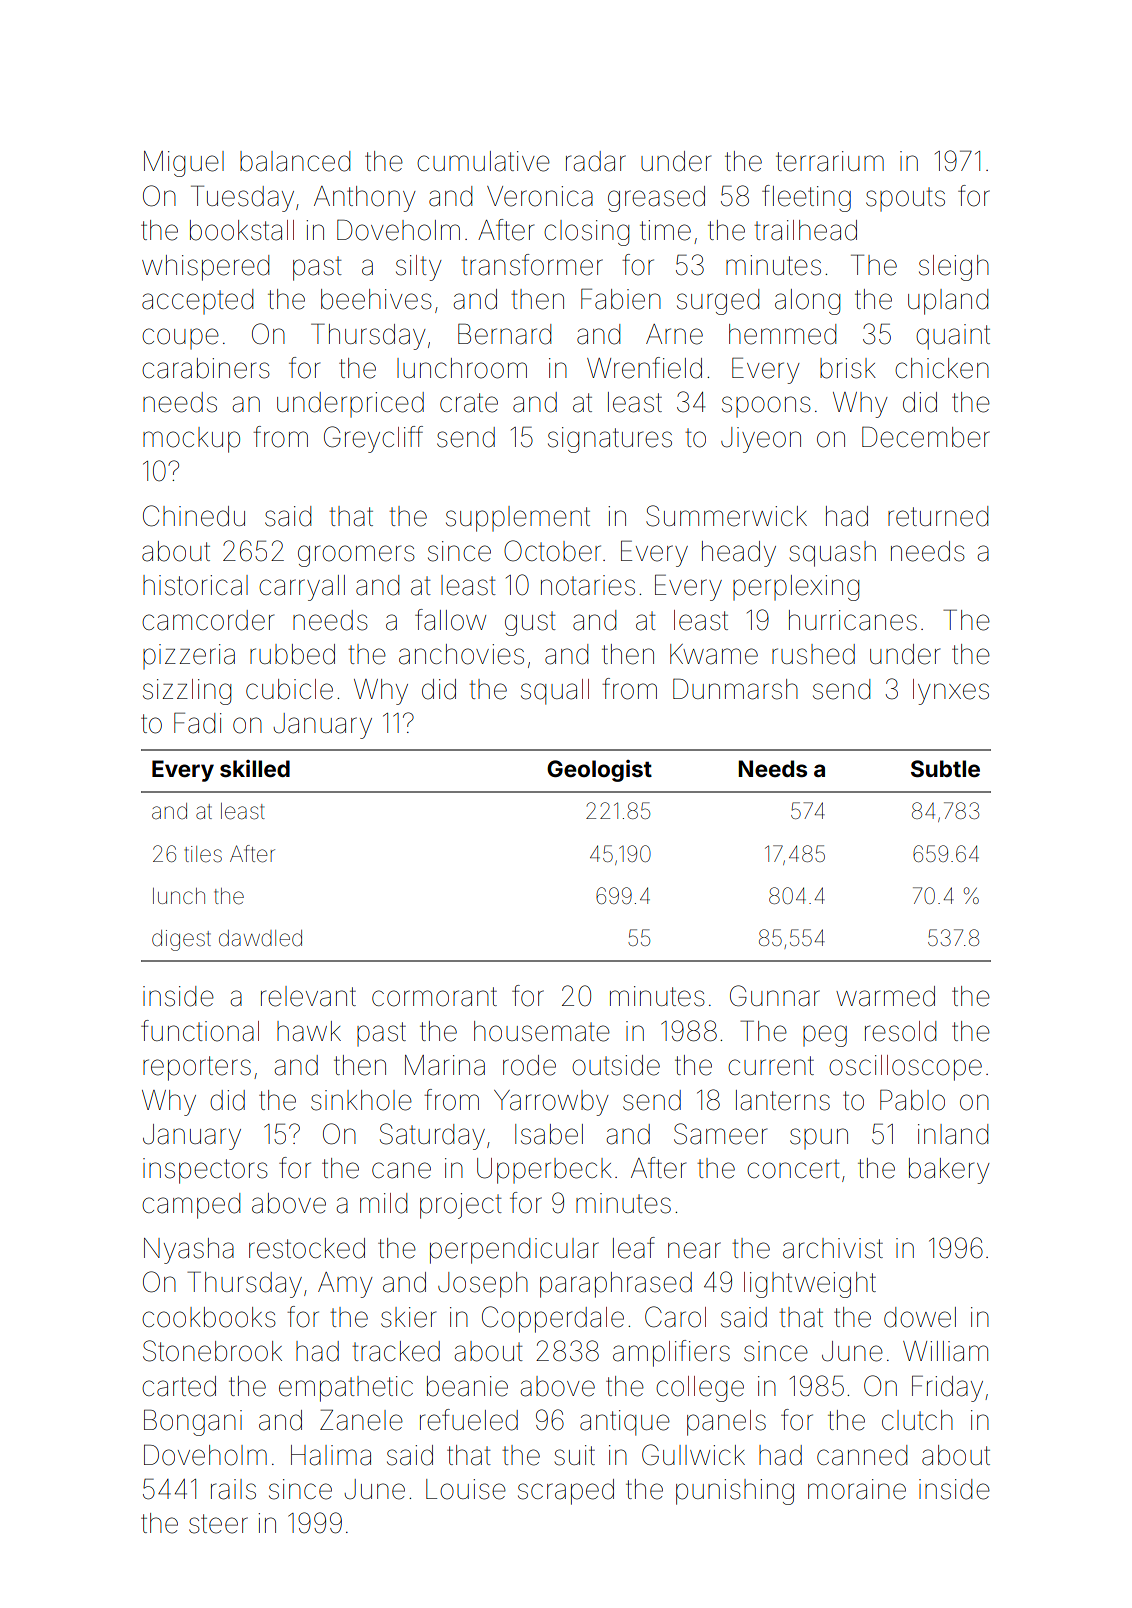 Image resolution: width=1132 pixels, height=1608 pixels. I want to click on cormorant, so click(434, 997).
